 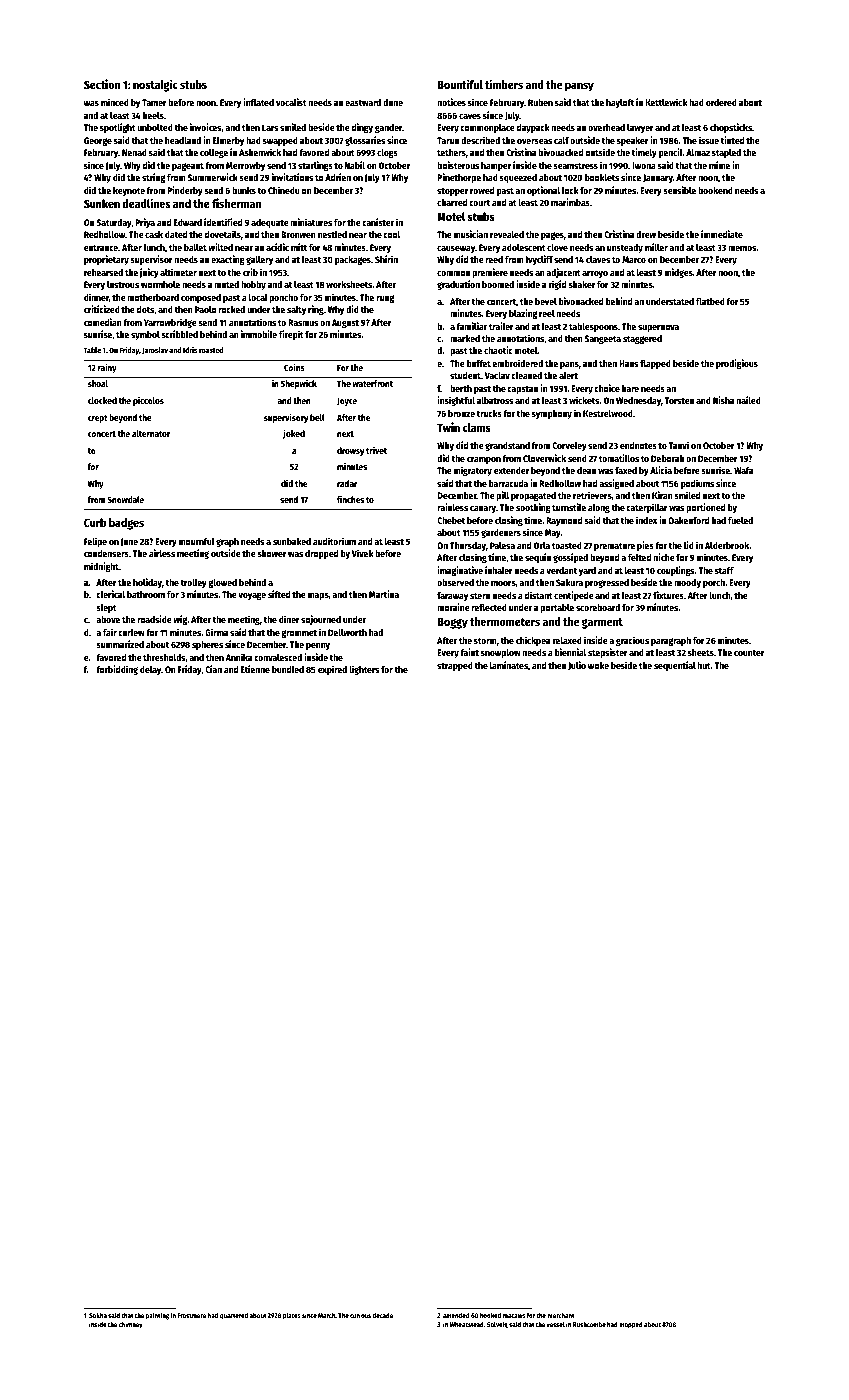 I want to click on Section, so click(x=102, y=84).
